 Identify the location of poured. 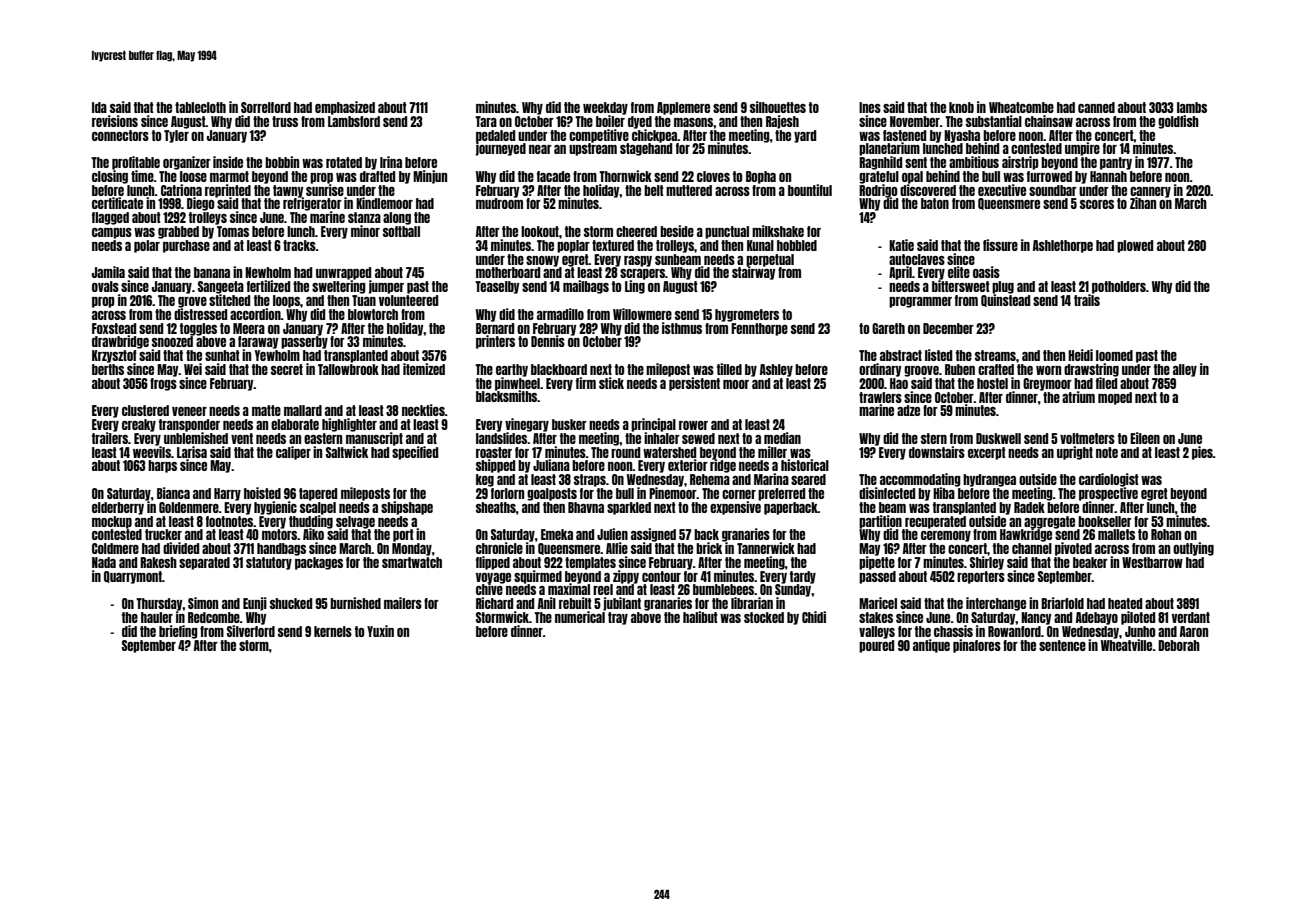
(876, 646).
